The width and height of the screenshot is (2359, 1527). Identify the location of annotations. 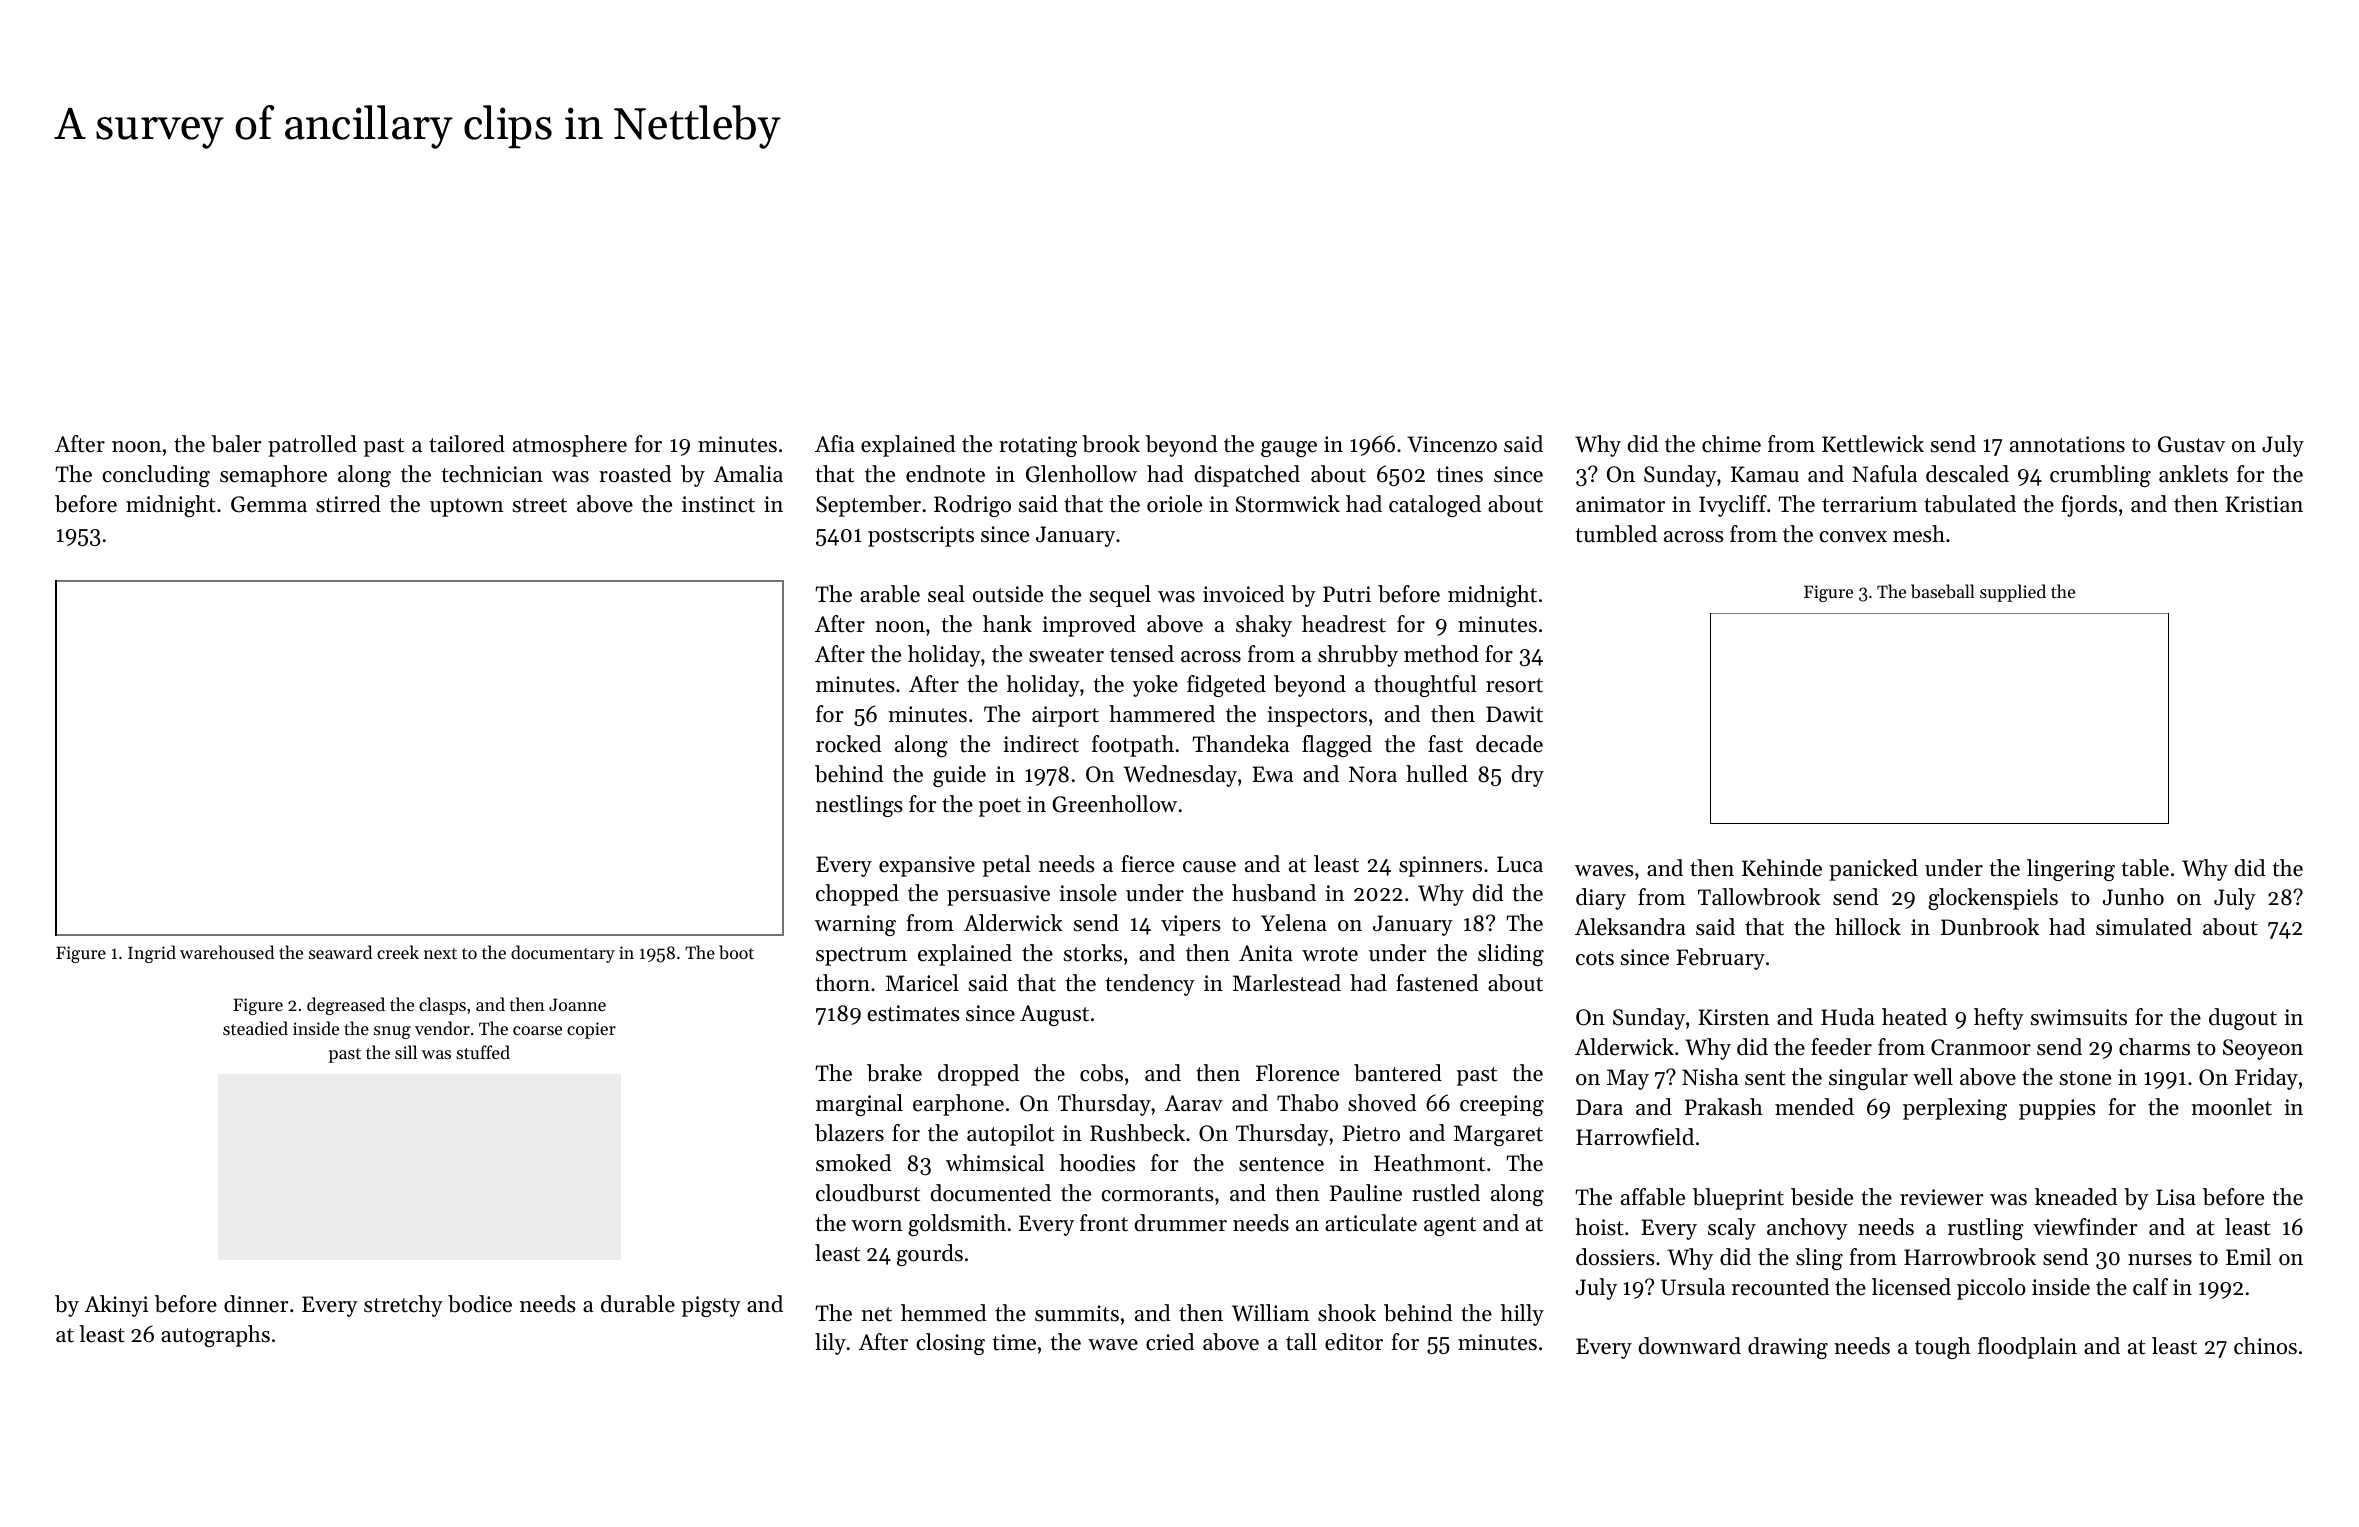
(2067, 444).
